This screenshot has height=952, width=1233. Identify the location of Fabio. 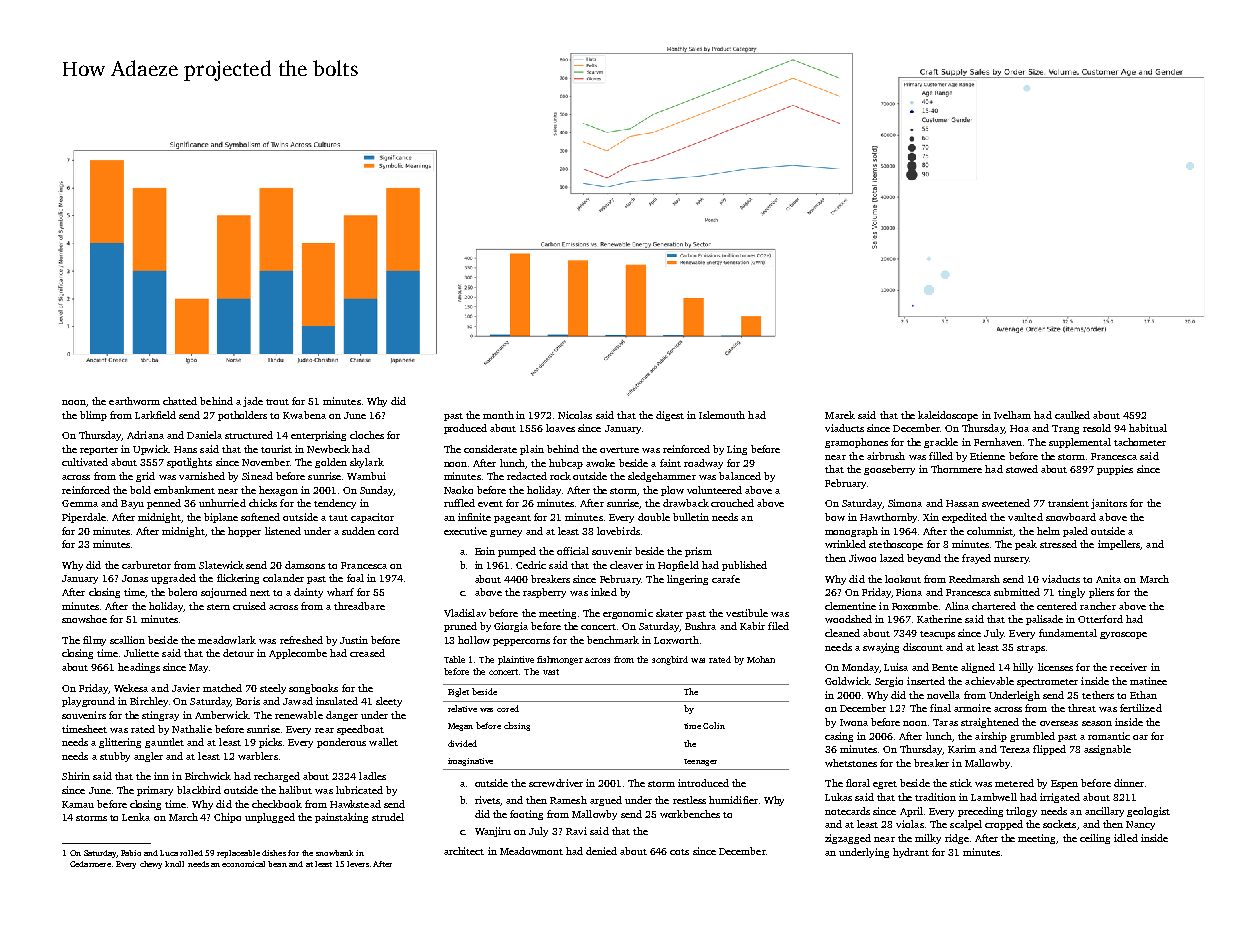
(131, 853).
